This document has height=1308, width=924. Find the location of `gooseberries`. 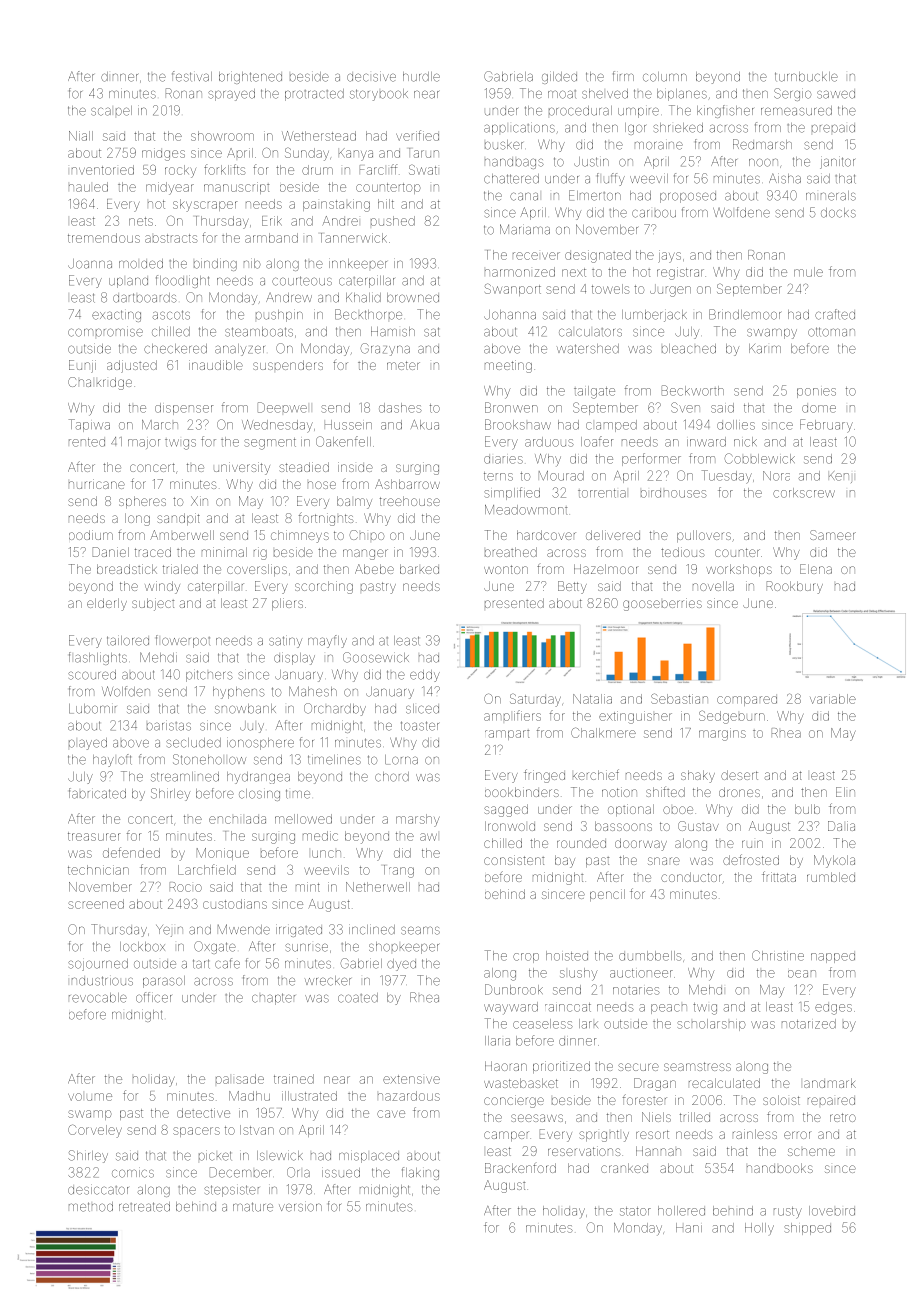

gooseberries is located at coordinates (662, 604).
